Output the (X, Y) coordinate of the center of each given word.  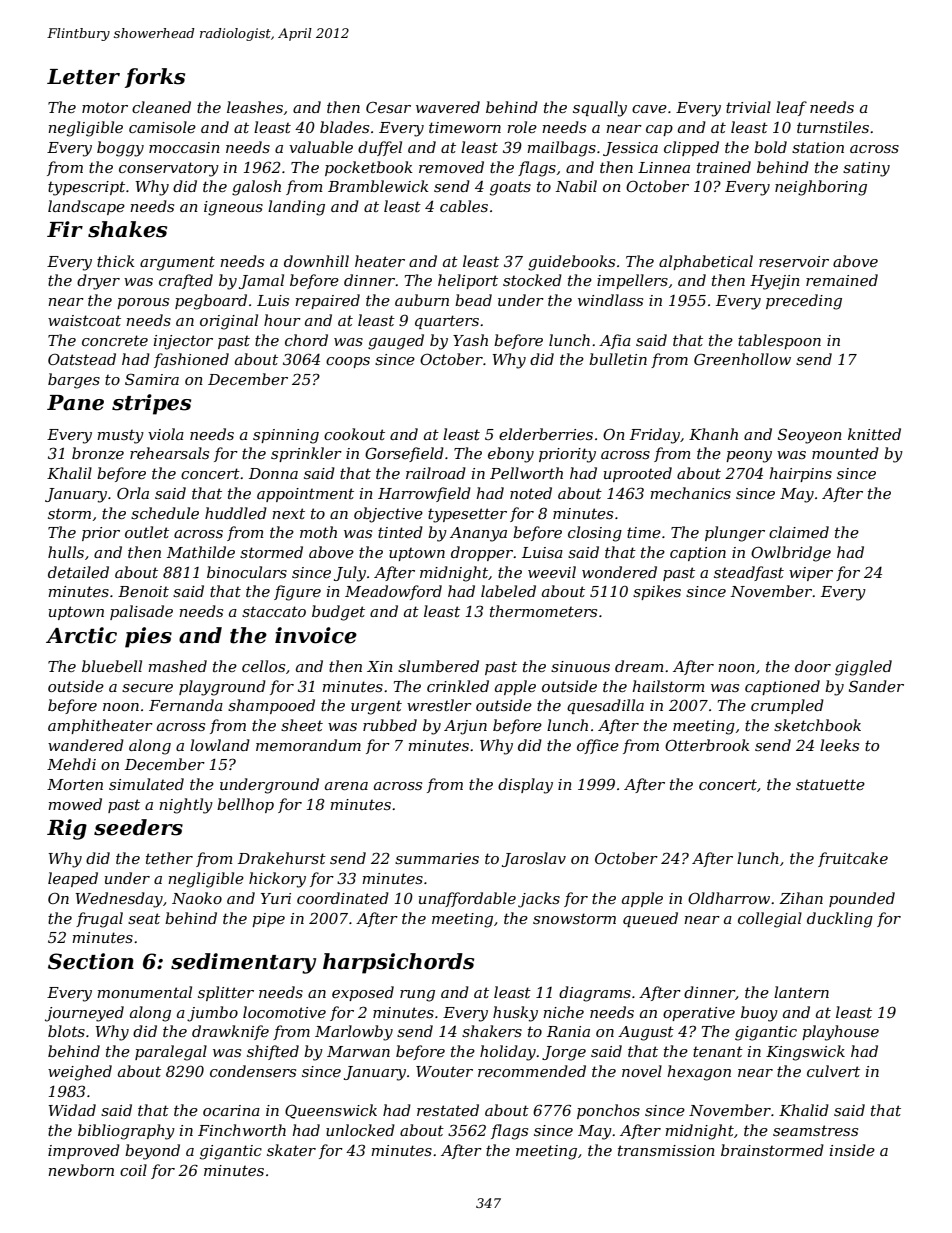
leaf (791, 108)
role (522, 127)
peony (749, 457)
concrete (115, 340)
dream (639, 666)
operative (699, 1014)
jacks (539, 900)
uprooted (638, 474)
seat (144, 918)
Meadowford (393, 592)
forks (155, 78)
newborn (81, 1170)
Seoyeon (810, 436)
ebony (511, 455)
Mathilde (201, 552)
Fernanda (186, 705)
